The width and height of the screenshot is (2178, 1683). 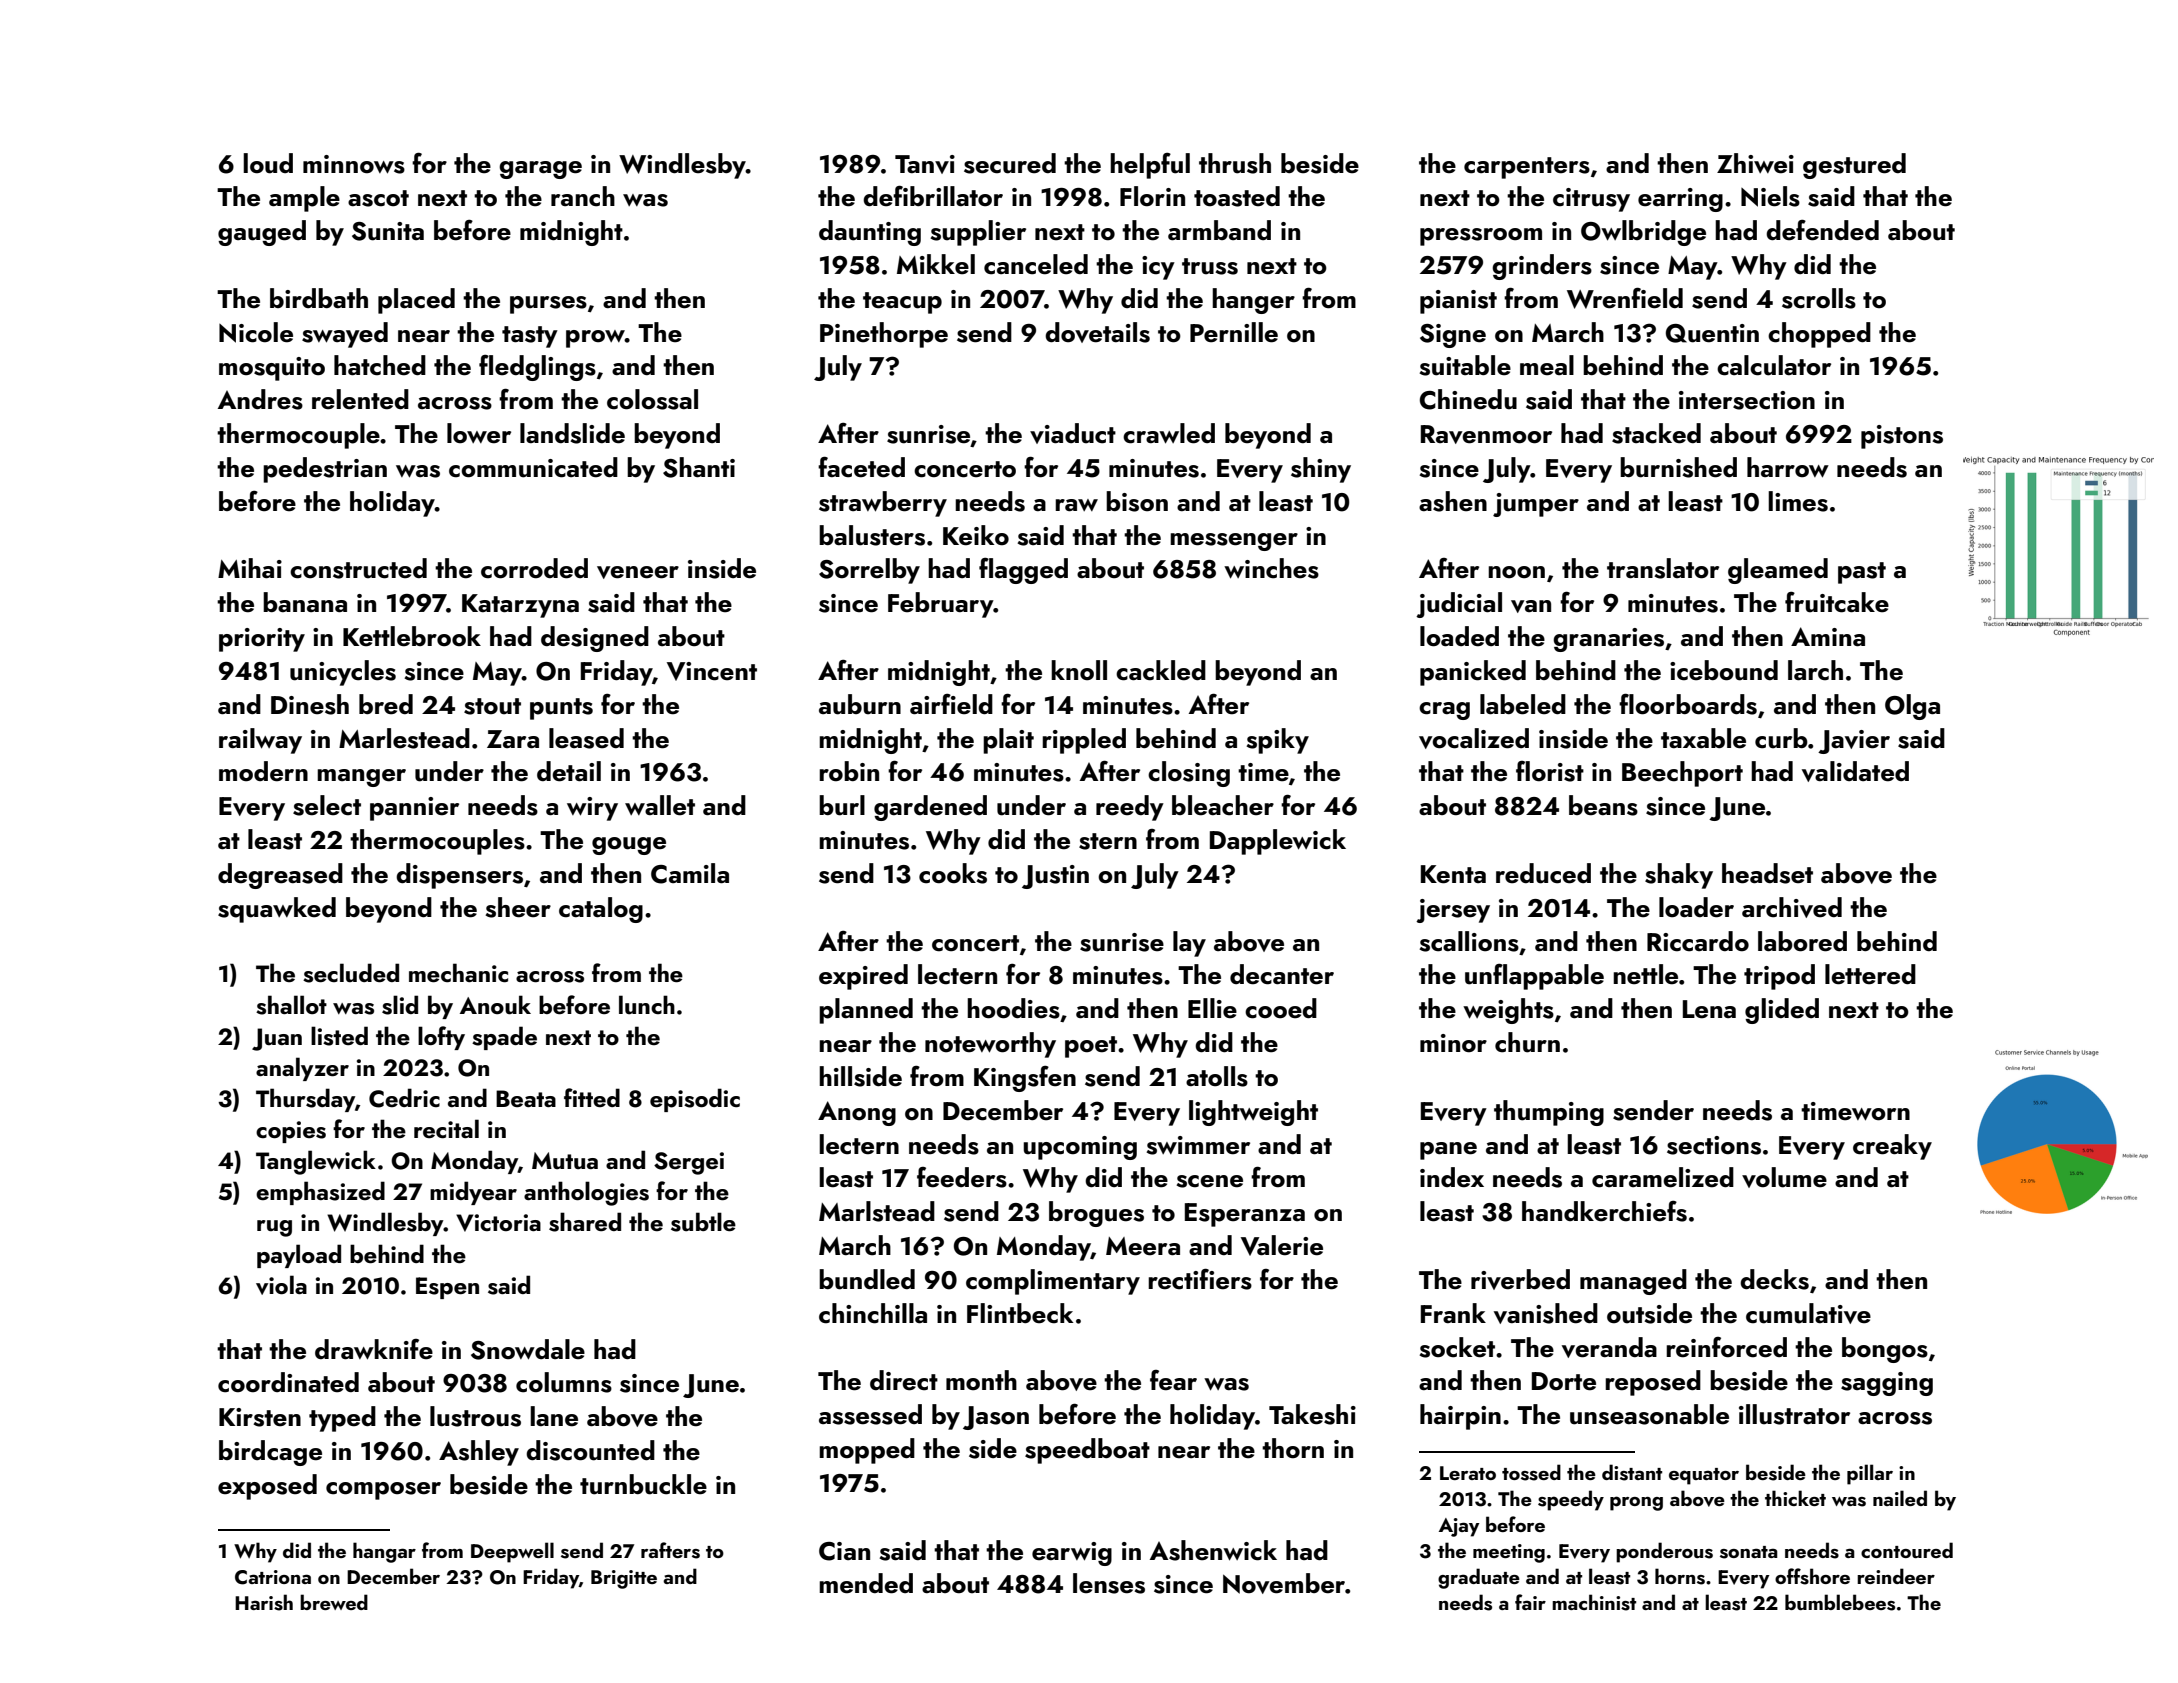 What do you see at coordinates (1709, 1009) in the screenshot?
I see `Lena` at bounding box center [1709, 1009].
